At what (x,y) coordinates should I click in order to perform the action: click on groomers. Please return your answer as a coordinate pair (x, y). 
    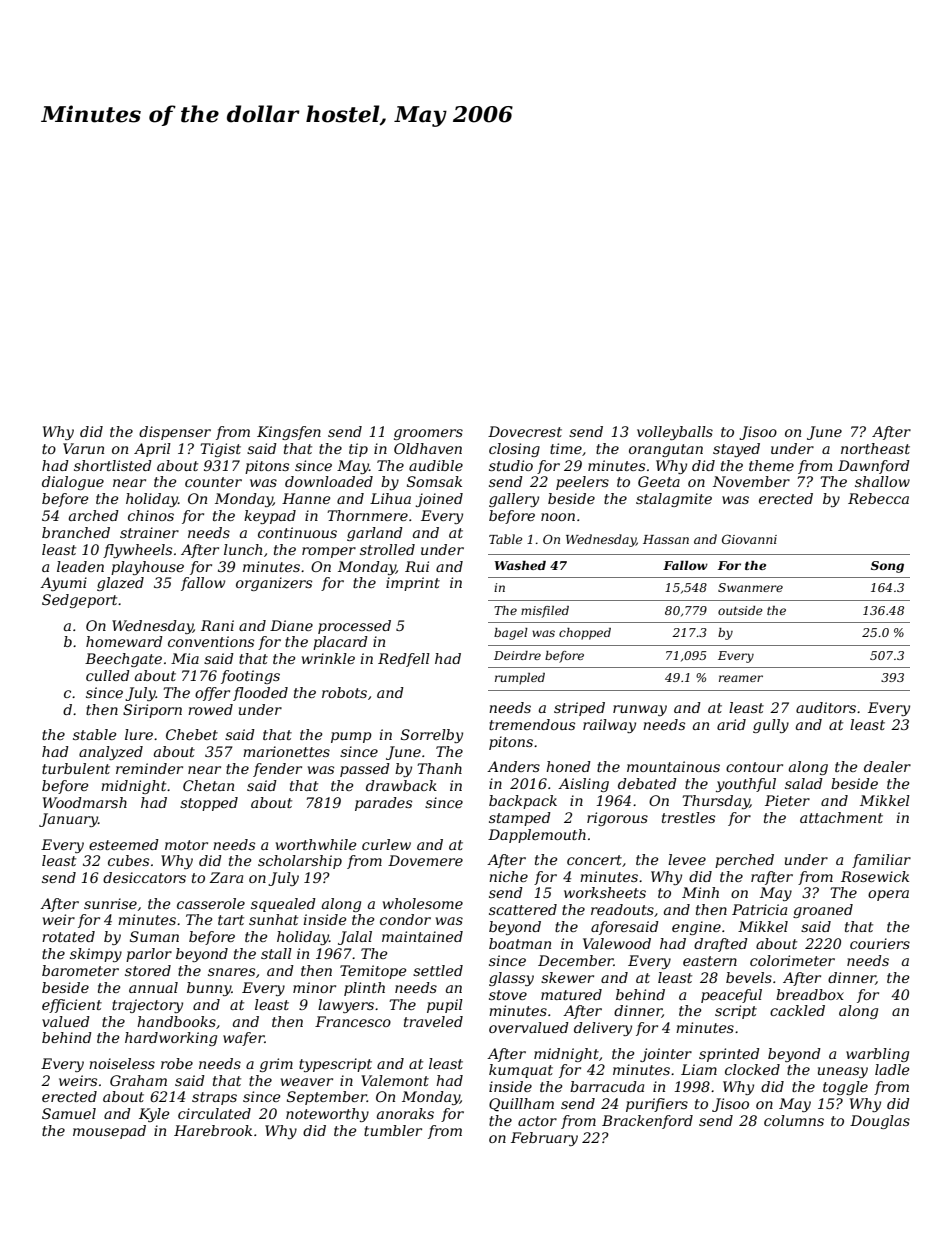
    Looking at the image, I should click on (428, 434).
